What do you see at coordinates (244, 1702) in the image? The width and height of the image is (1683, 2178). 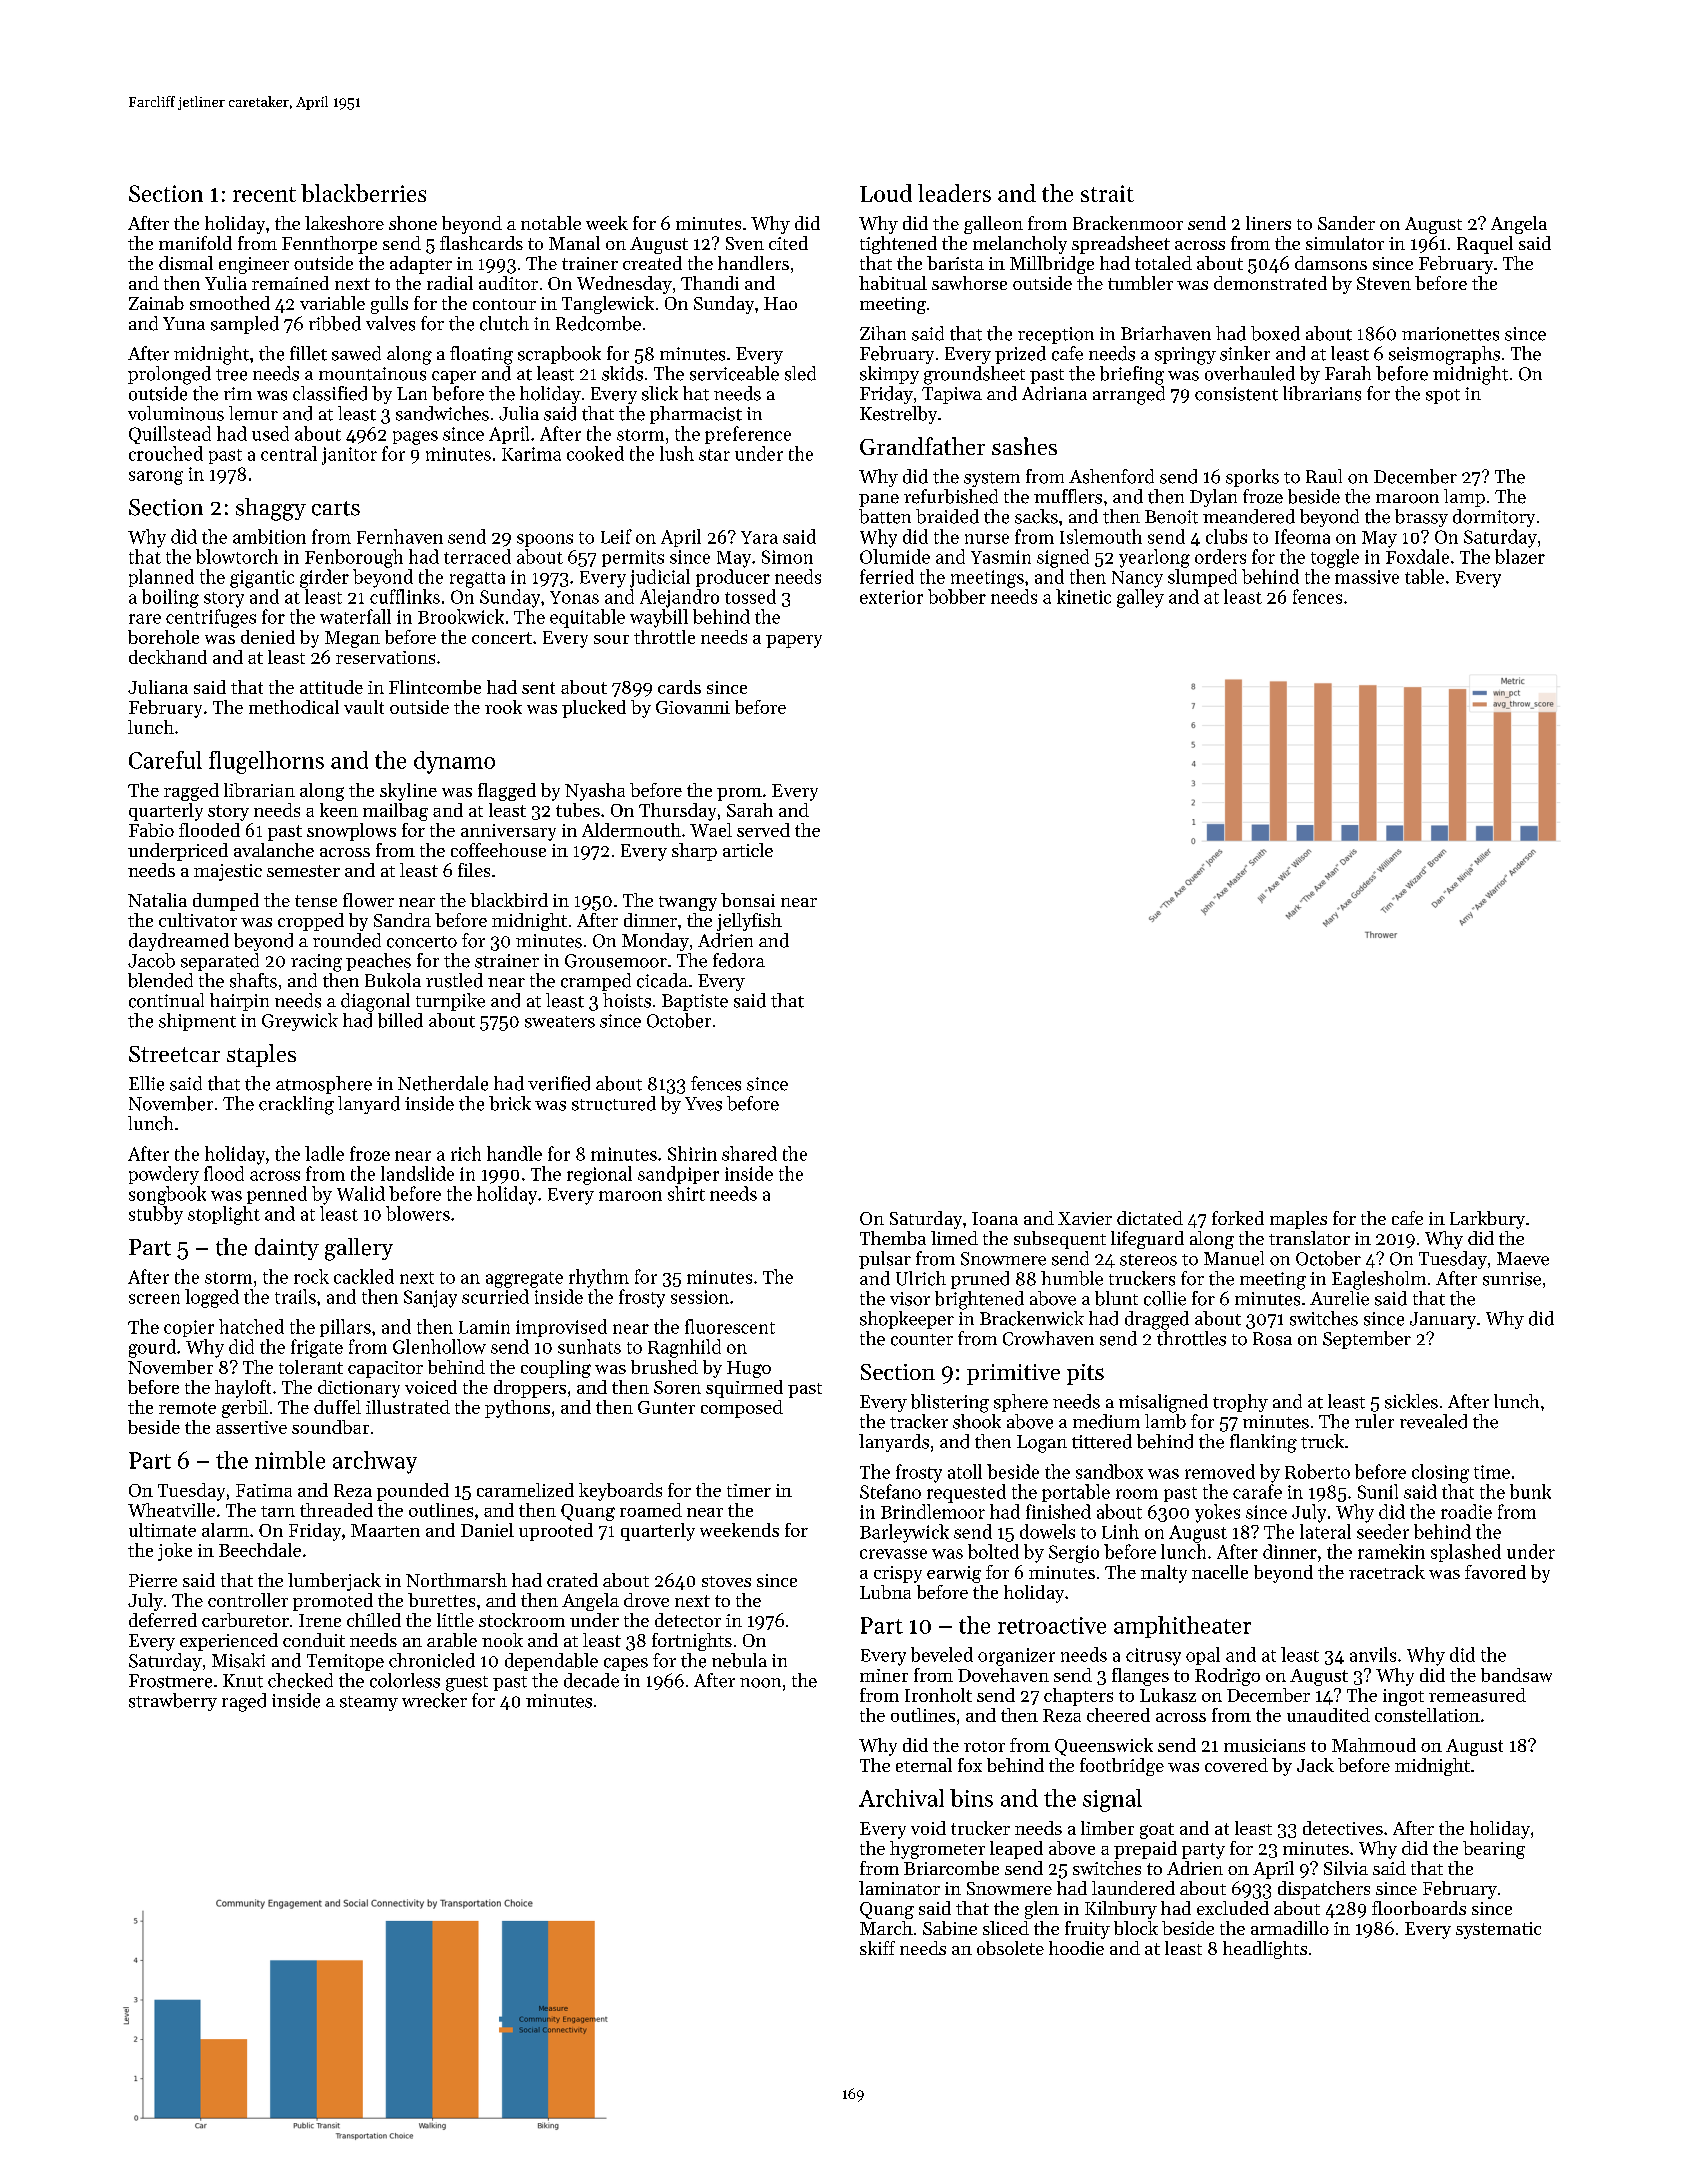 I see `raged` at bounding box center [244, 1702].
